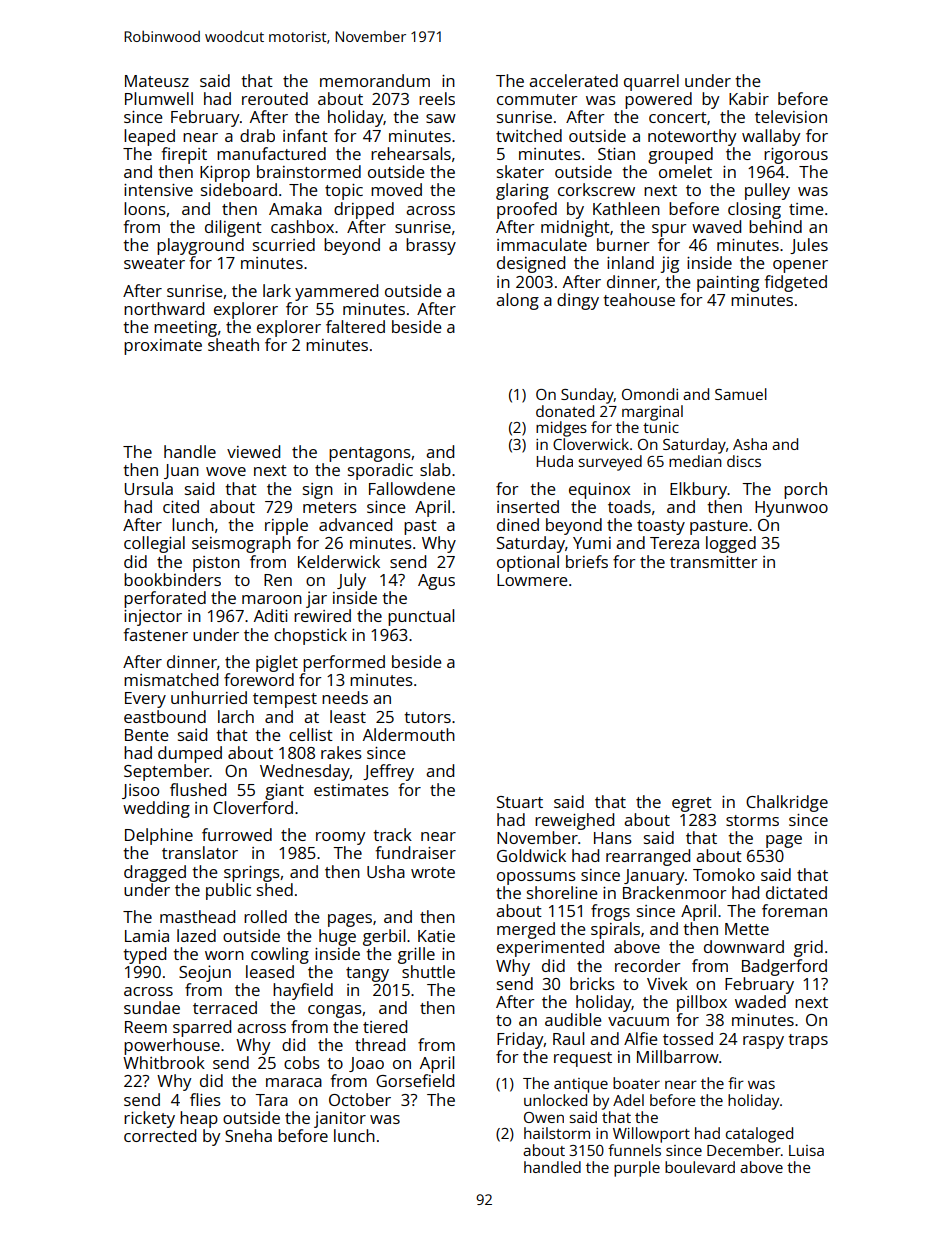 This page has width=952, height=1233. What do you see at coordinates (360, 1099) in the page?
I see `October` at bounding box center [360, 1099].
